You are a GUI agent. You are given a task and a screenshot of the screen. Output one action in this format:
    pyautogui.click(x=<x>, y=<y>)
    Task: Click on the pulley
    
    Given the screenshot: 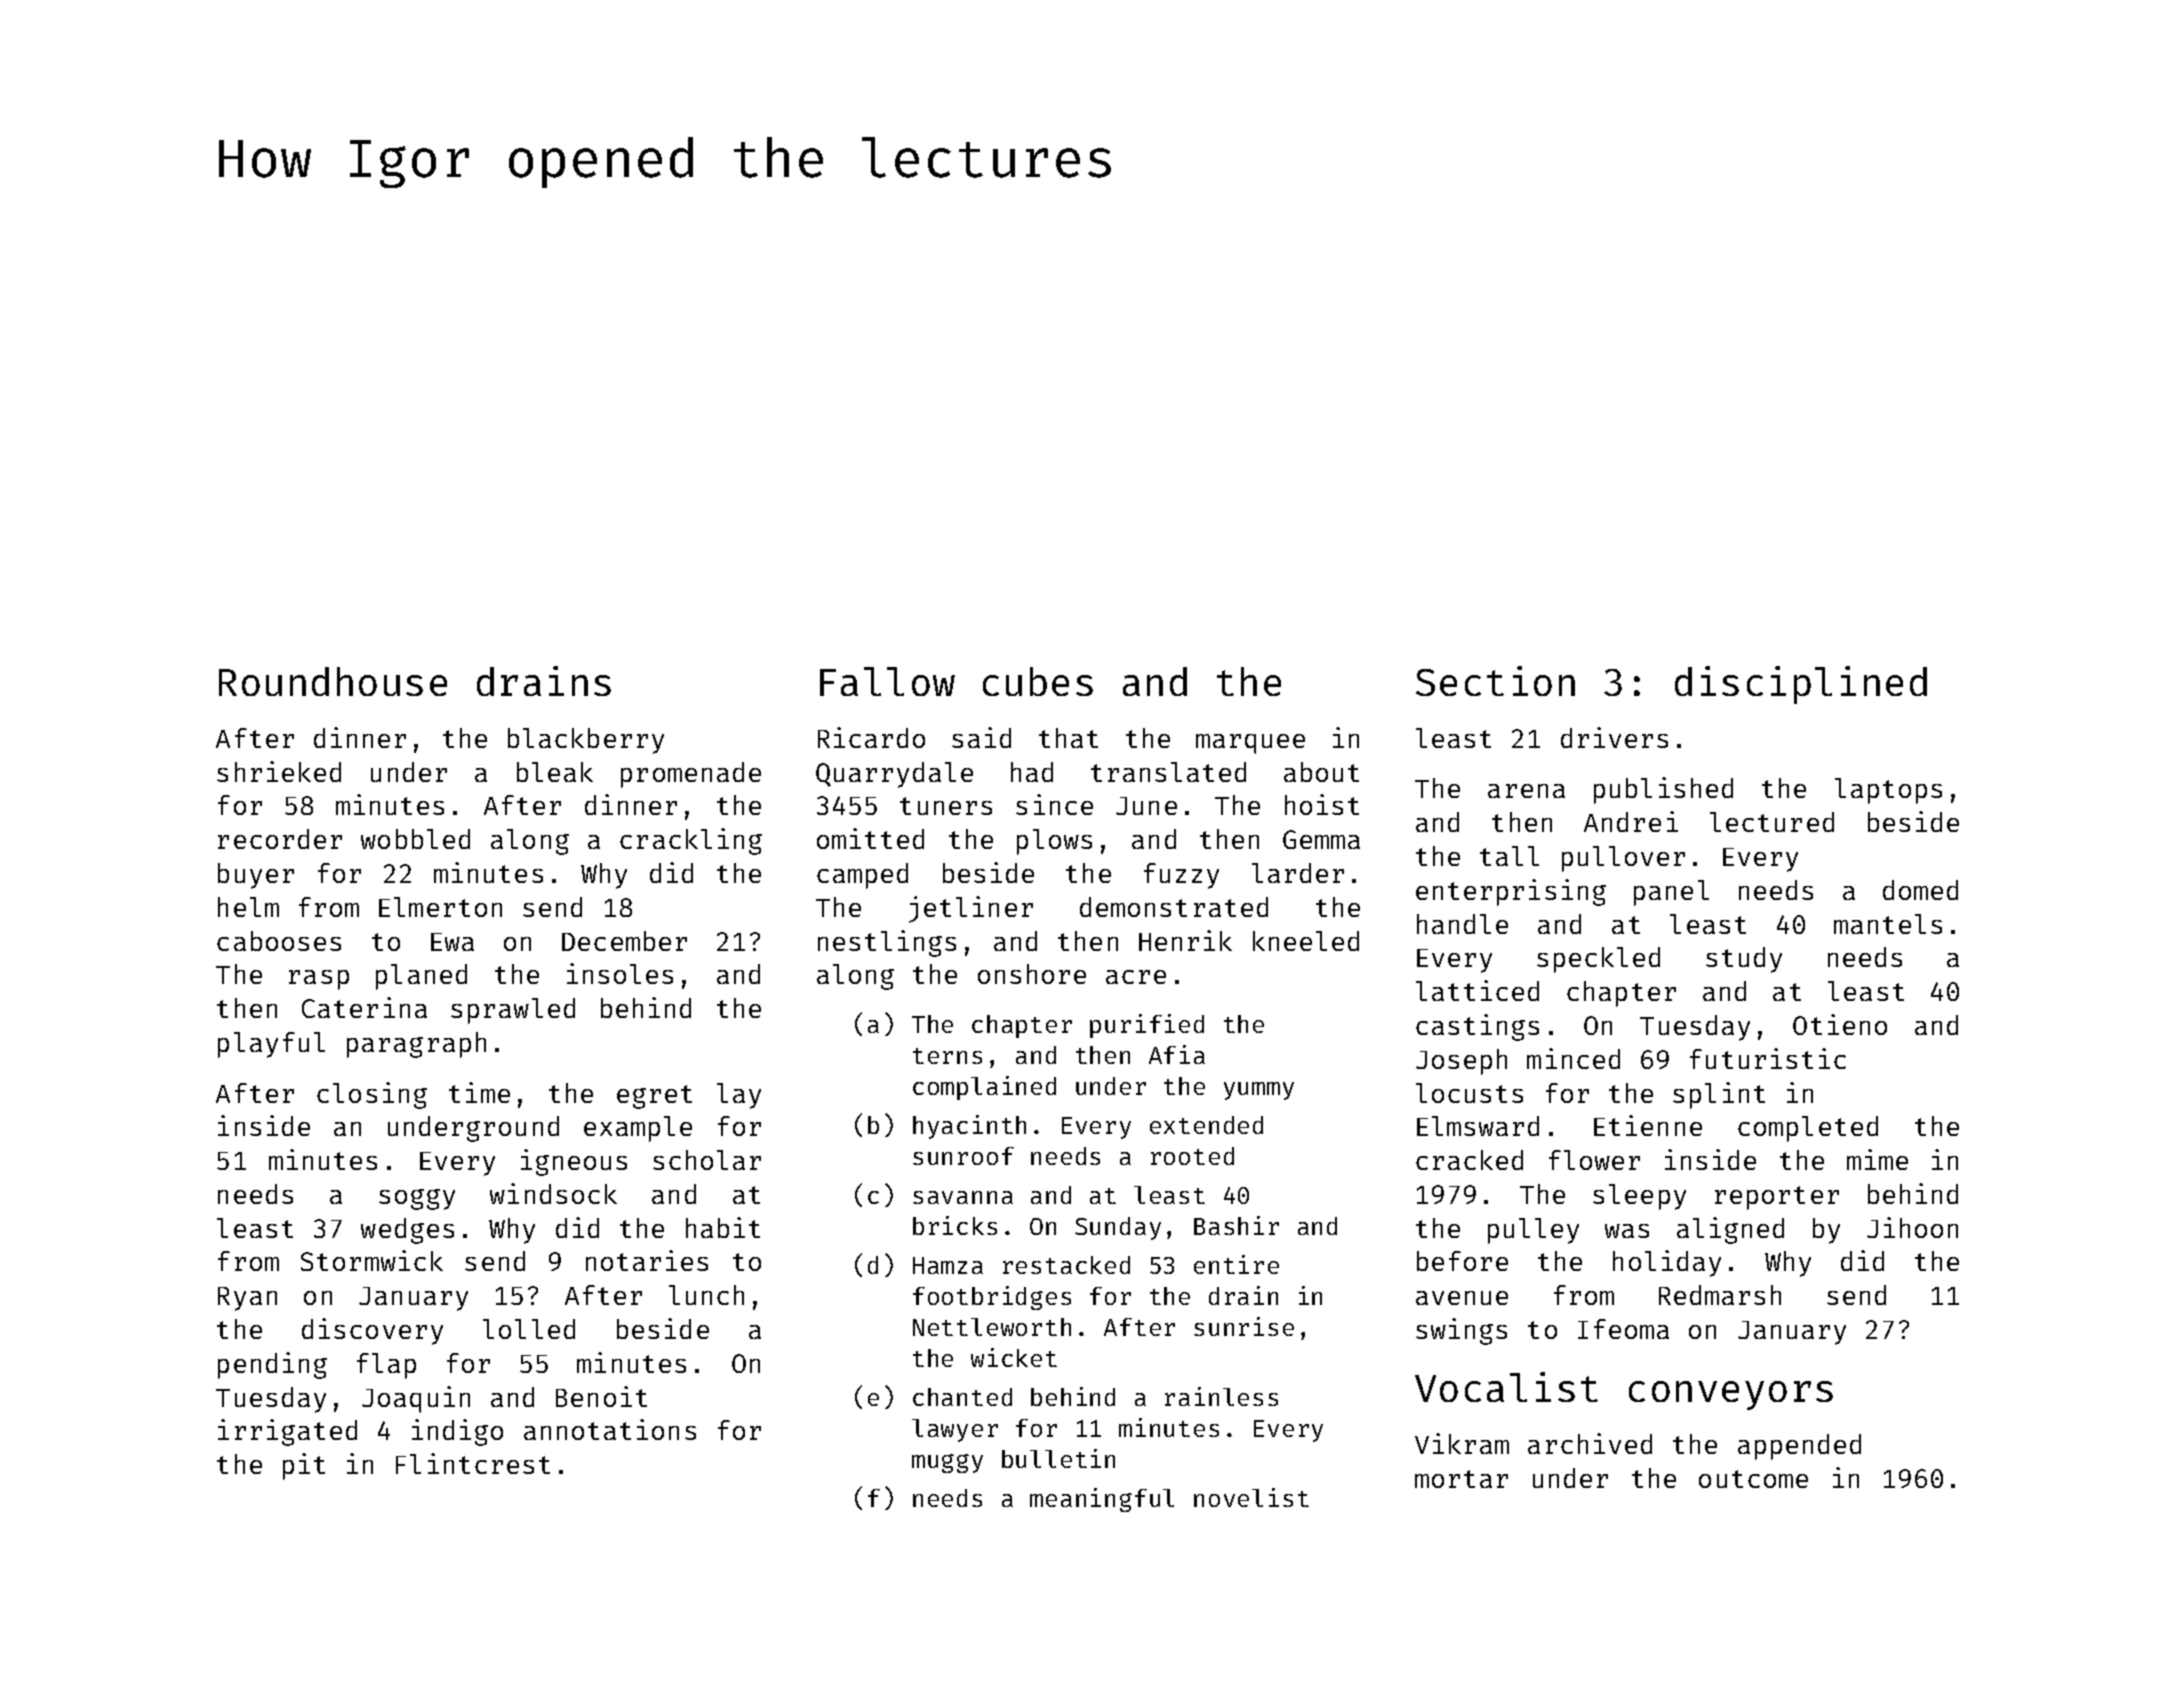 What is the action you would take?
    pyautogui.click(x=1533, y=1231)
